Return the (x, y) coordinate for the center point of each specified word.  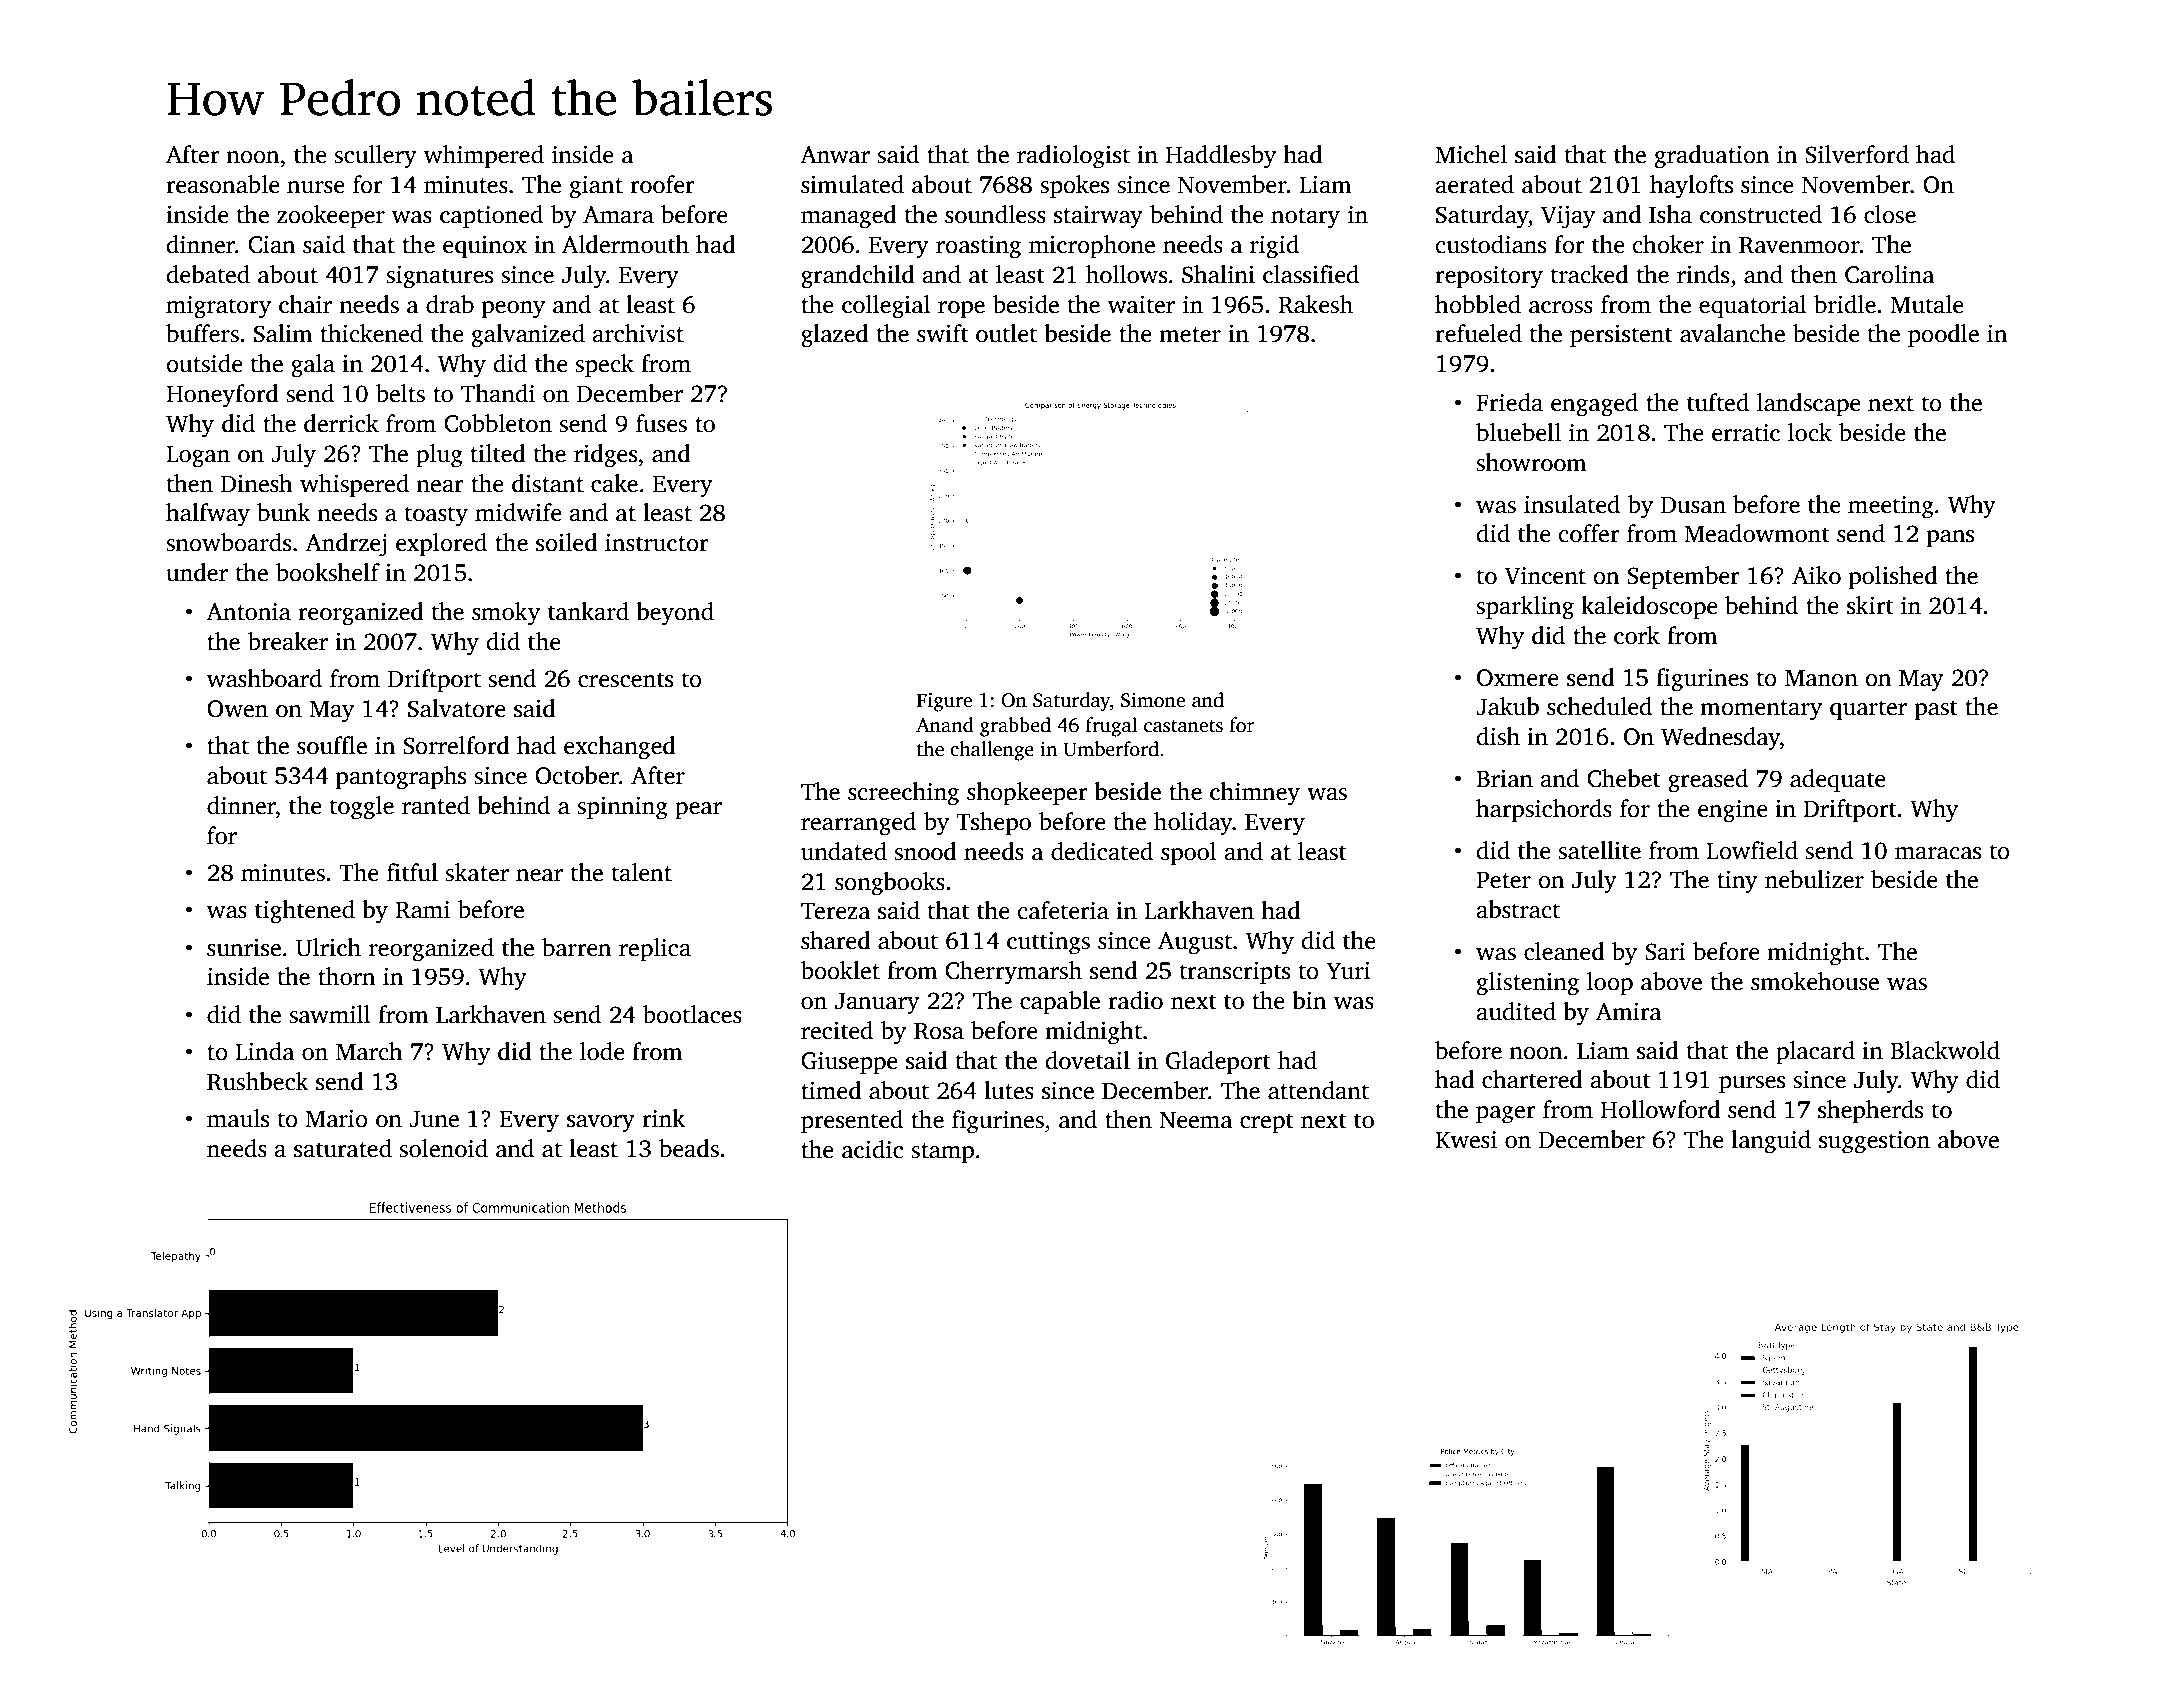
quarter (1868, 710)
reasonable (223, 184)
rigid (1274, 247)
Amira (1629, 1012)
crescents (625, 680)
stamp (942, 1153)
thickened (371, 333)
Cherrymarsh (1013, 973)
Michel (1471, 154)
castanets (1183, 726)
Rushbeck (258, 1081)
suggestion (1874, 1142)
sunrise (244, 948)
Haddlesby (1220, 157)
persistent (1621, 336)
